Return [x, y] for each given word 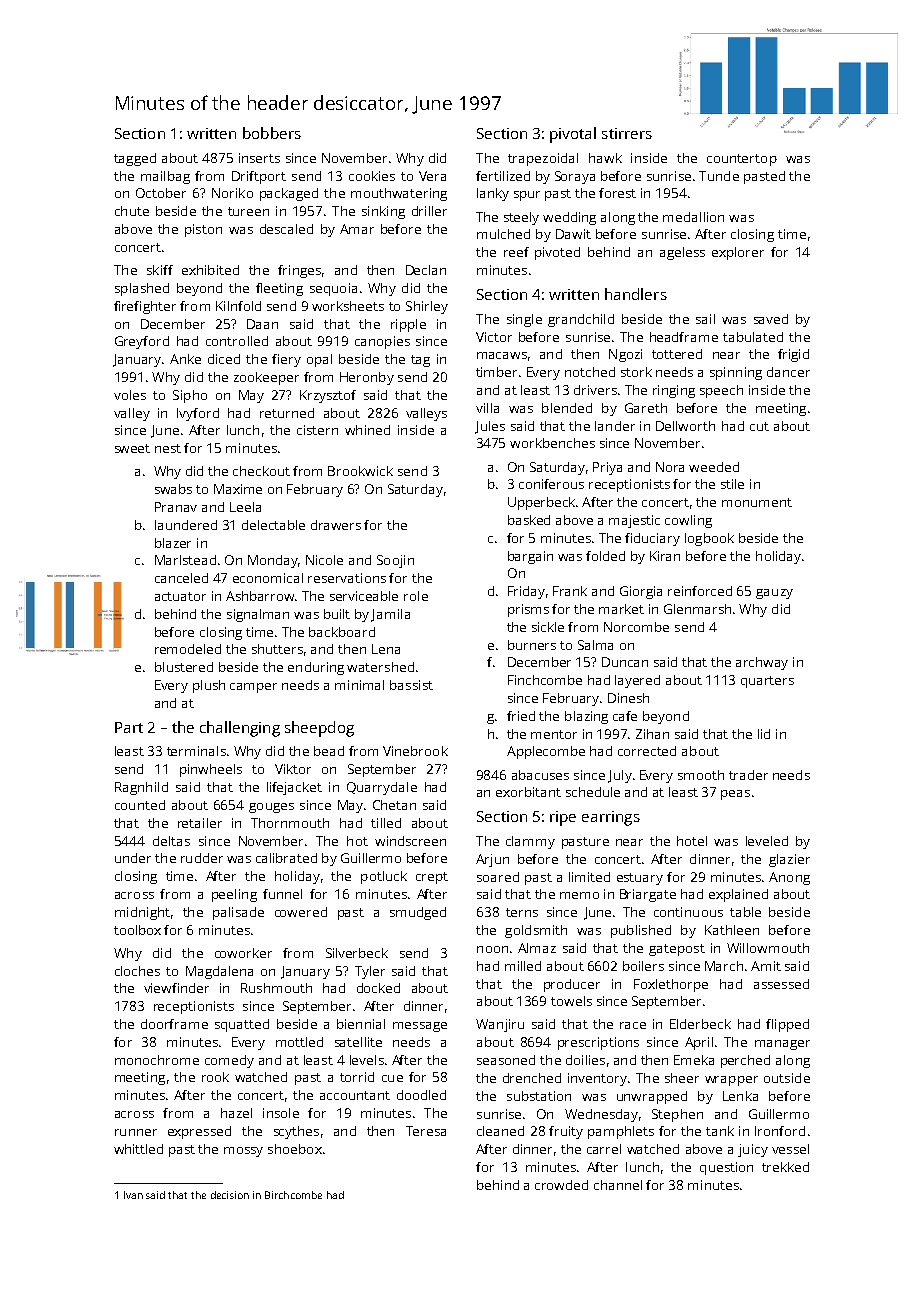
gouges [271, 808]
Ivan [133, 1195]
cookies [372, 176]
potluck [384, 877]
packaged [289, 194]
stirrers [627, 133]
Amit [766, 966]
